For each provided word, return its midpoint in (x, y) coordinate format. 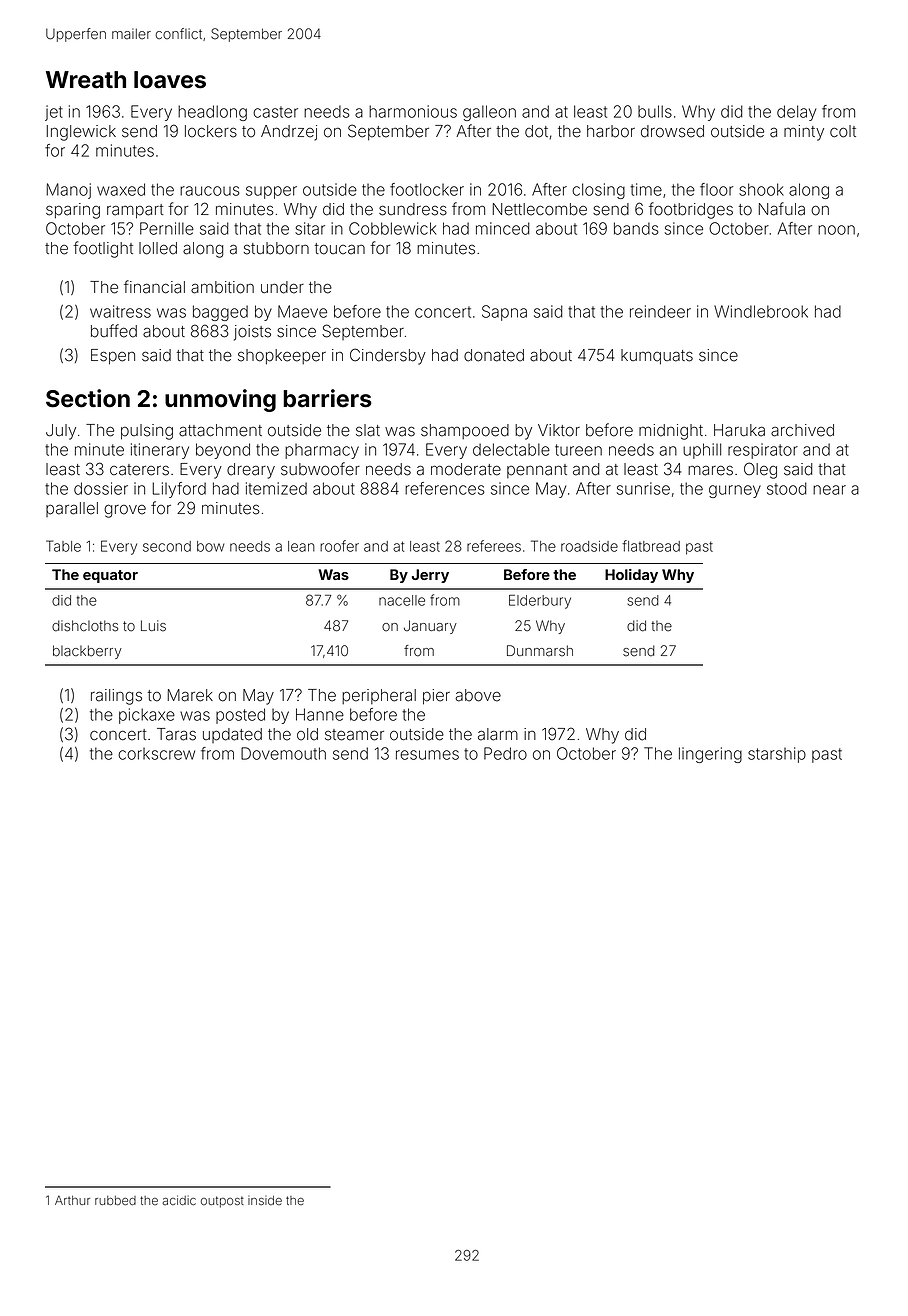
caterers (139, 470)
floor (717, 189)
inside (265, 1200)
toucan (340, 249)
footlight (103, 249)
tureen (578, 450)
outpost (222, 1202)
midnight (671, 432)
